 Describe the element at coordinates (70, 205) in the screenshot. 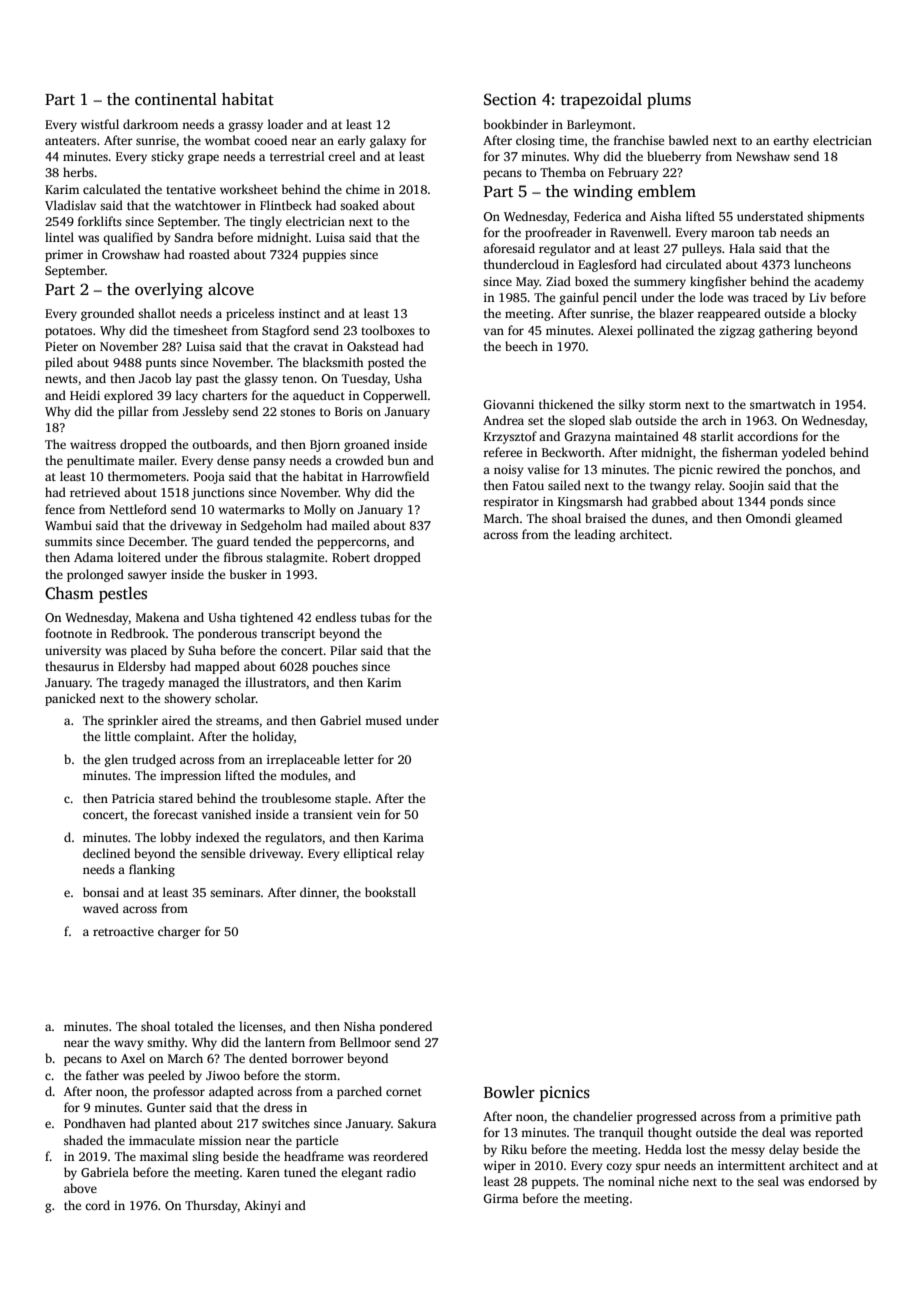

I see `Vladislav` at that location.
